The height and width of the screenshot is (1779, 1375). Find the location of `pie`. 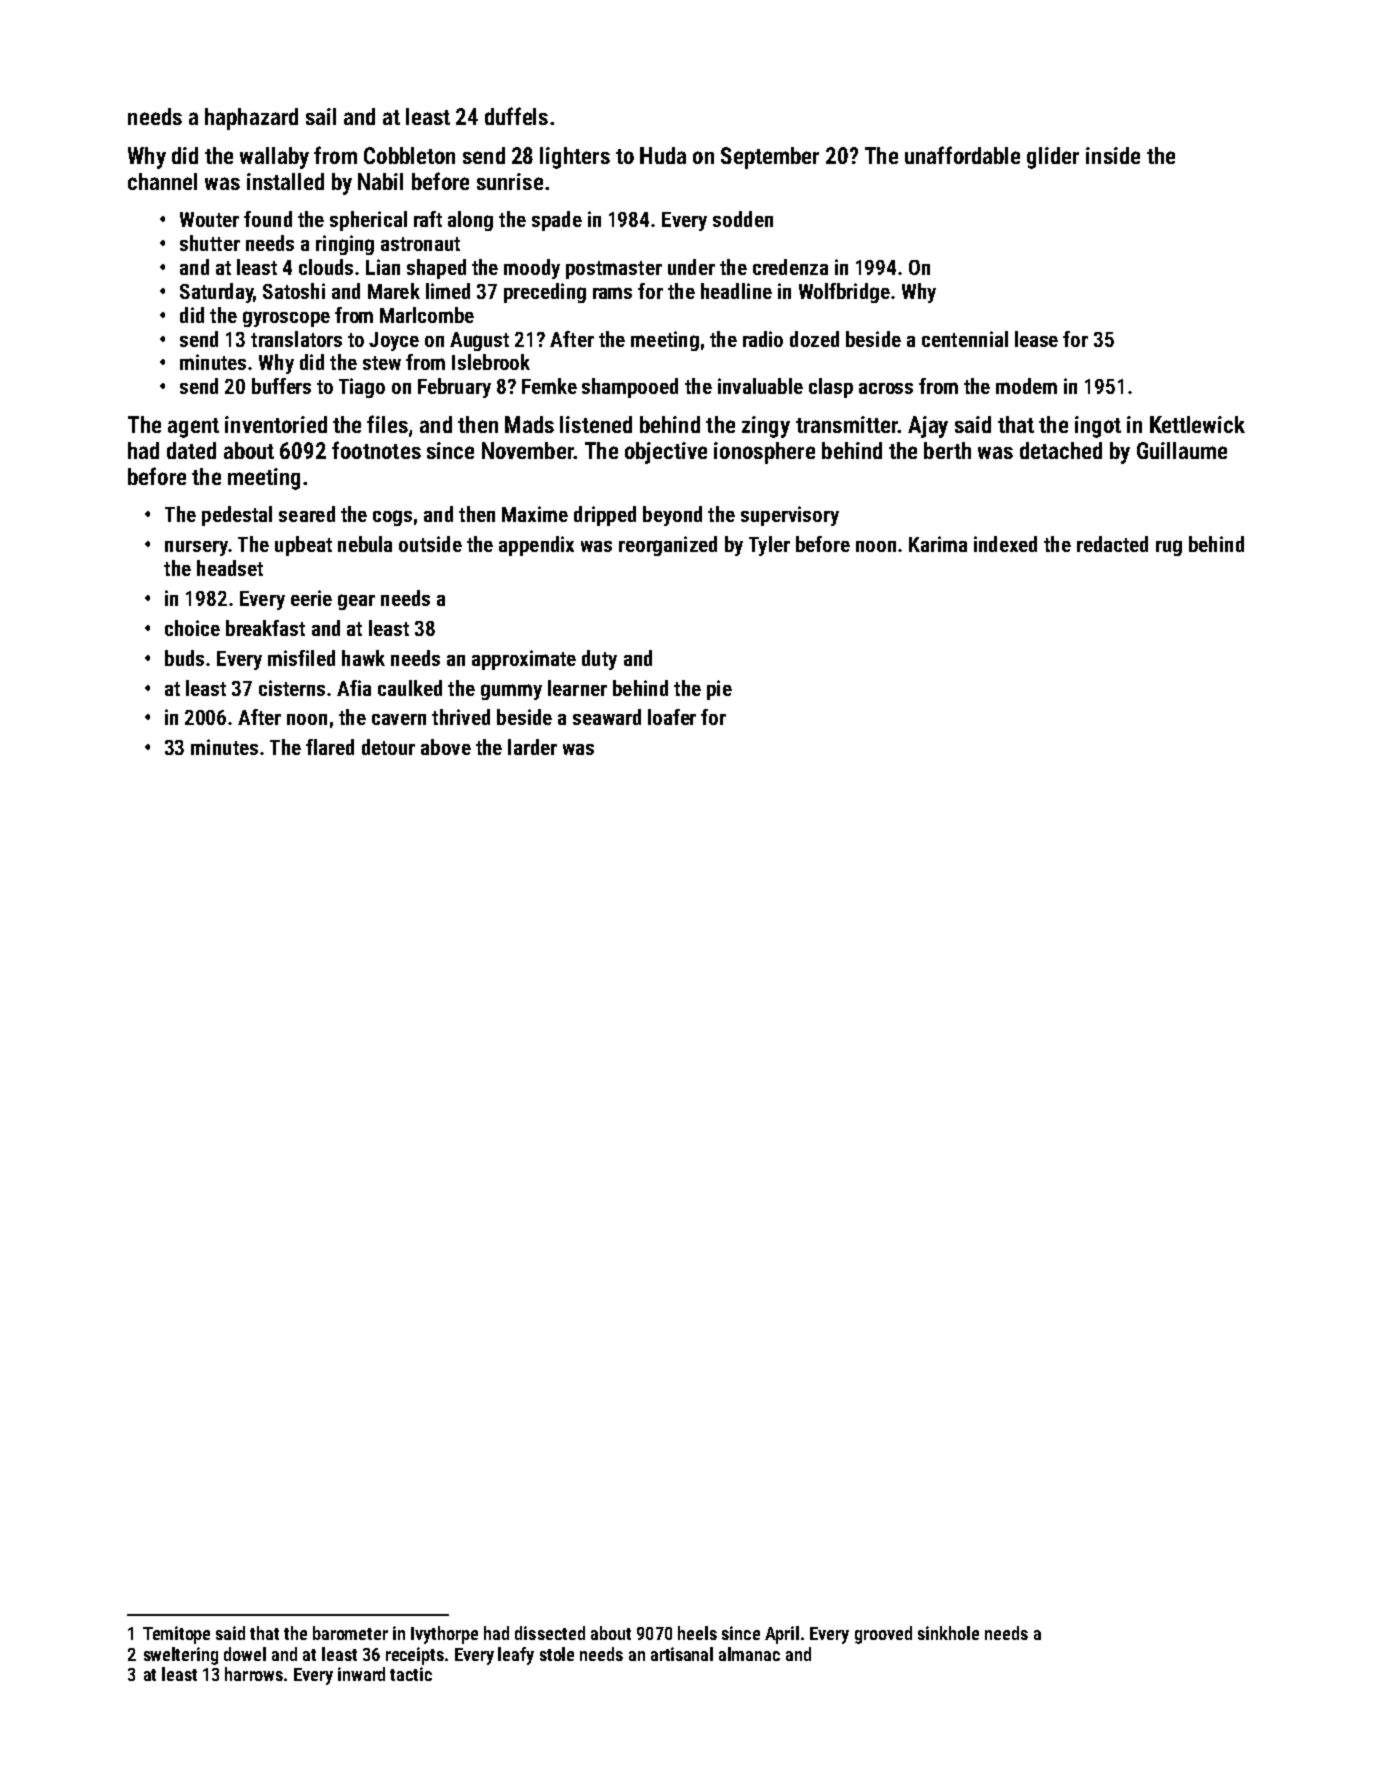

pie is located at coordinates (719, 690).
